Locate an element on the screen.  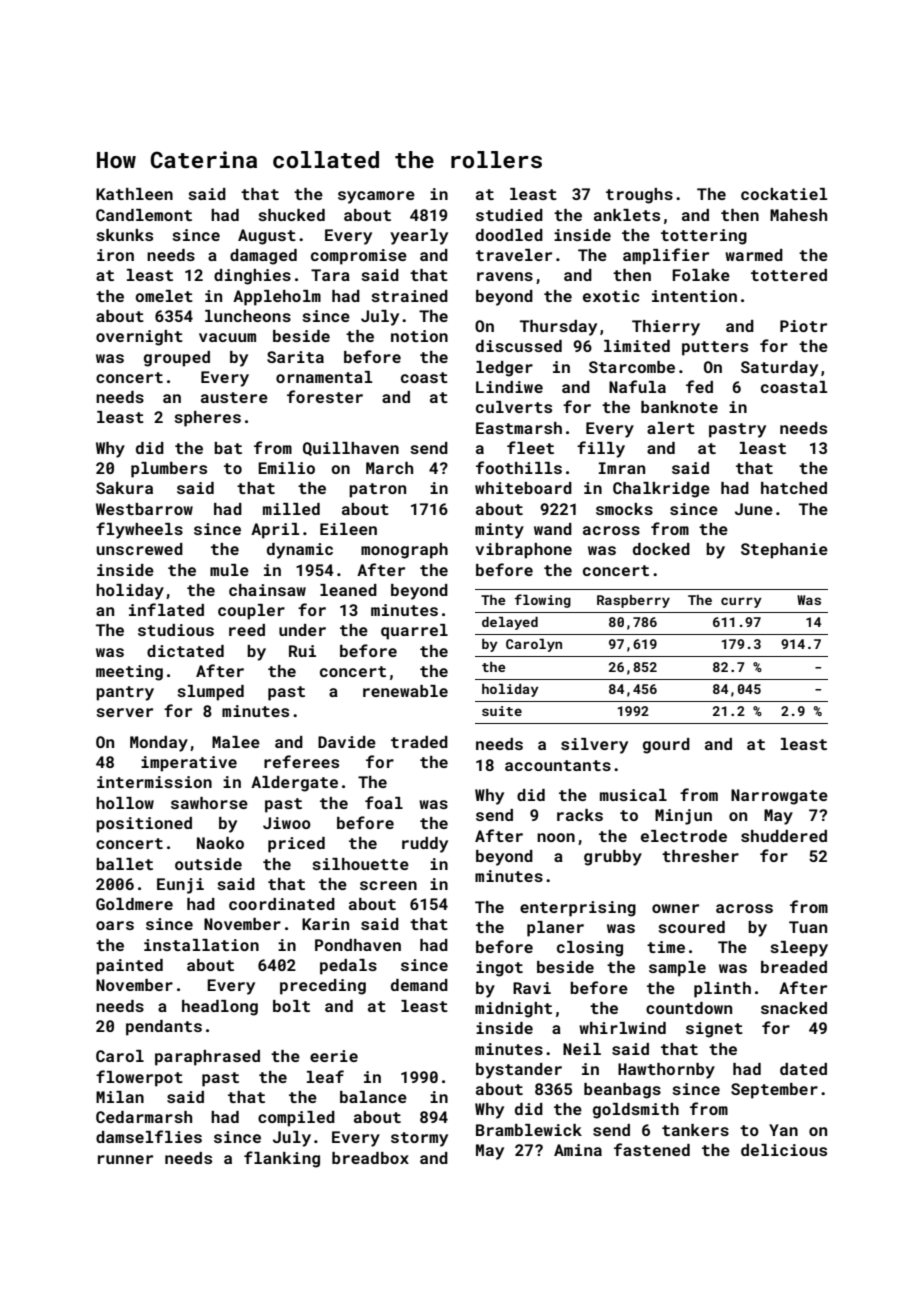
Amina is located at coordinates (578, 1150).
